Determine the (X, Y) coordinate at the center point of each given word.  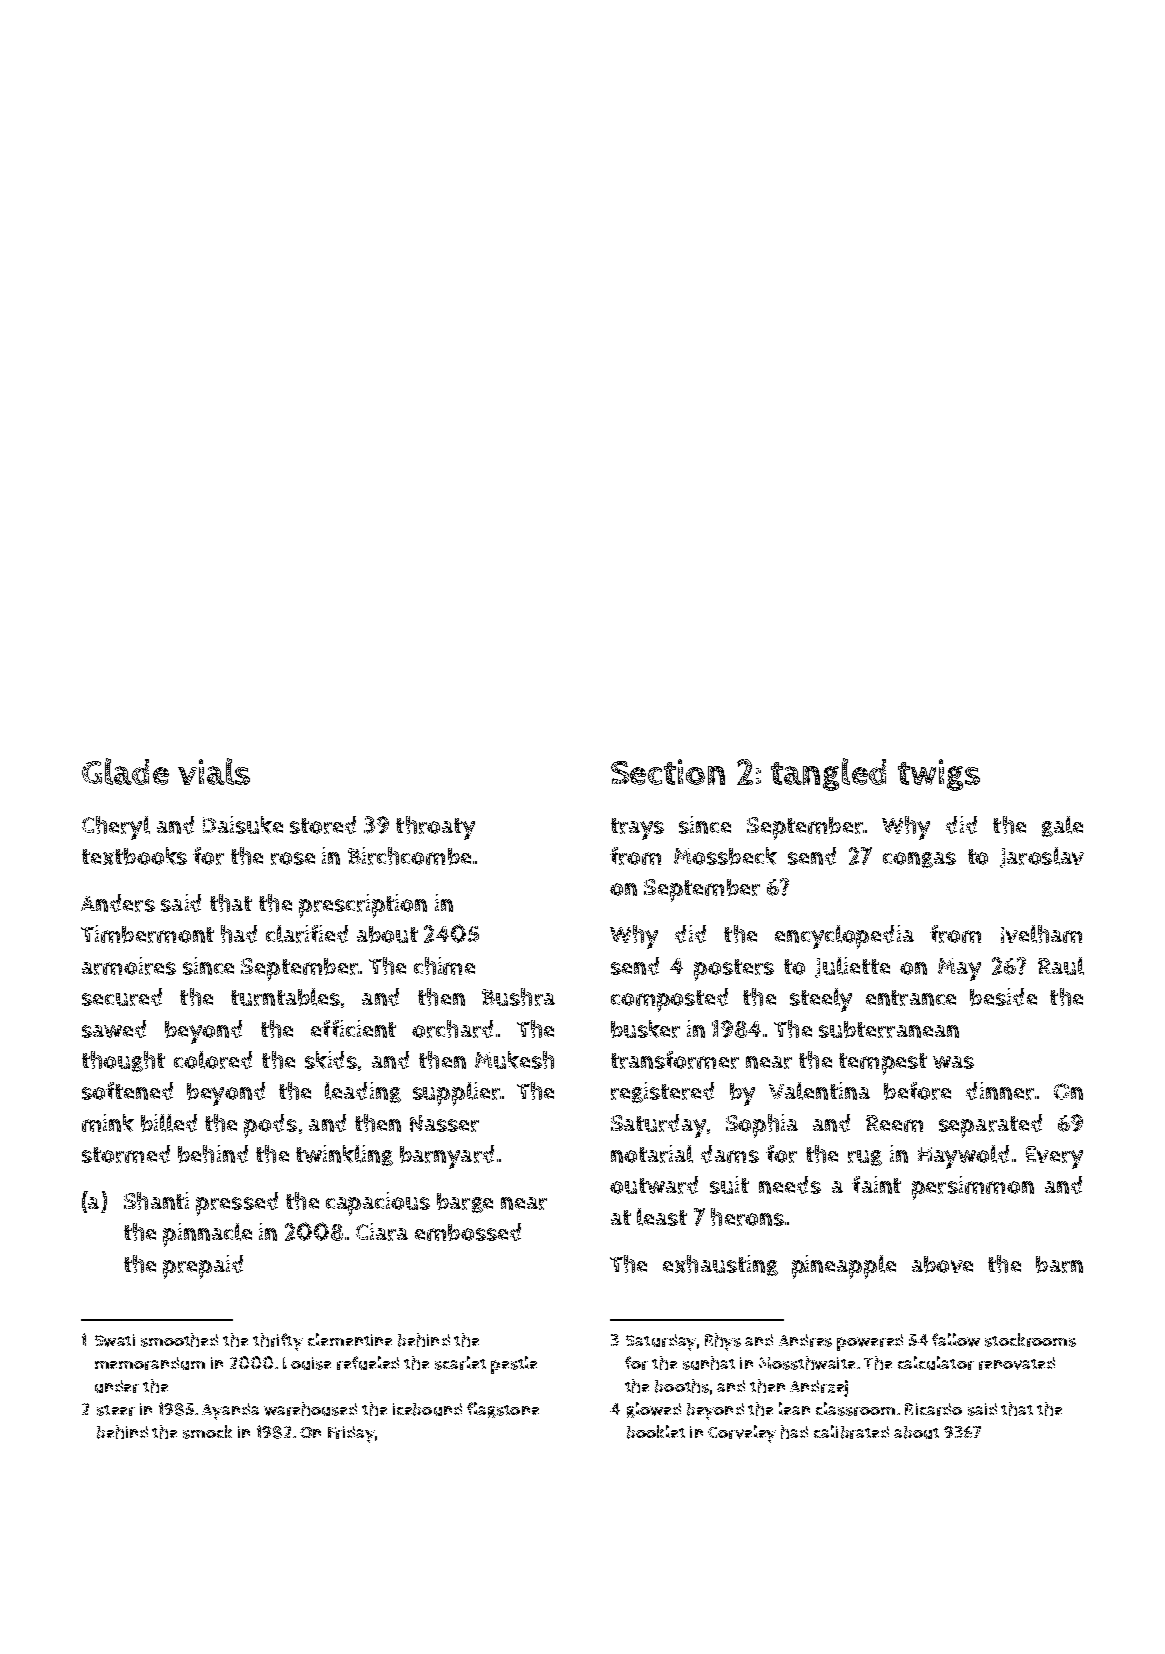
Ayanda (230, 1411)
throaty (435, 828)
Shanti (156, 1201)
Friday (351, 1434)
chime (444, 966)
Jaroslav (1042, 857)
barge (465, 1203)
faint (876, 1185)
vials (214, 771)
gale (1062, 826)
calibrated (851, 1432)
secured (122, 997)
